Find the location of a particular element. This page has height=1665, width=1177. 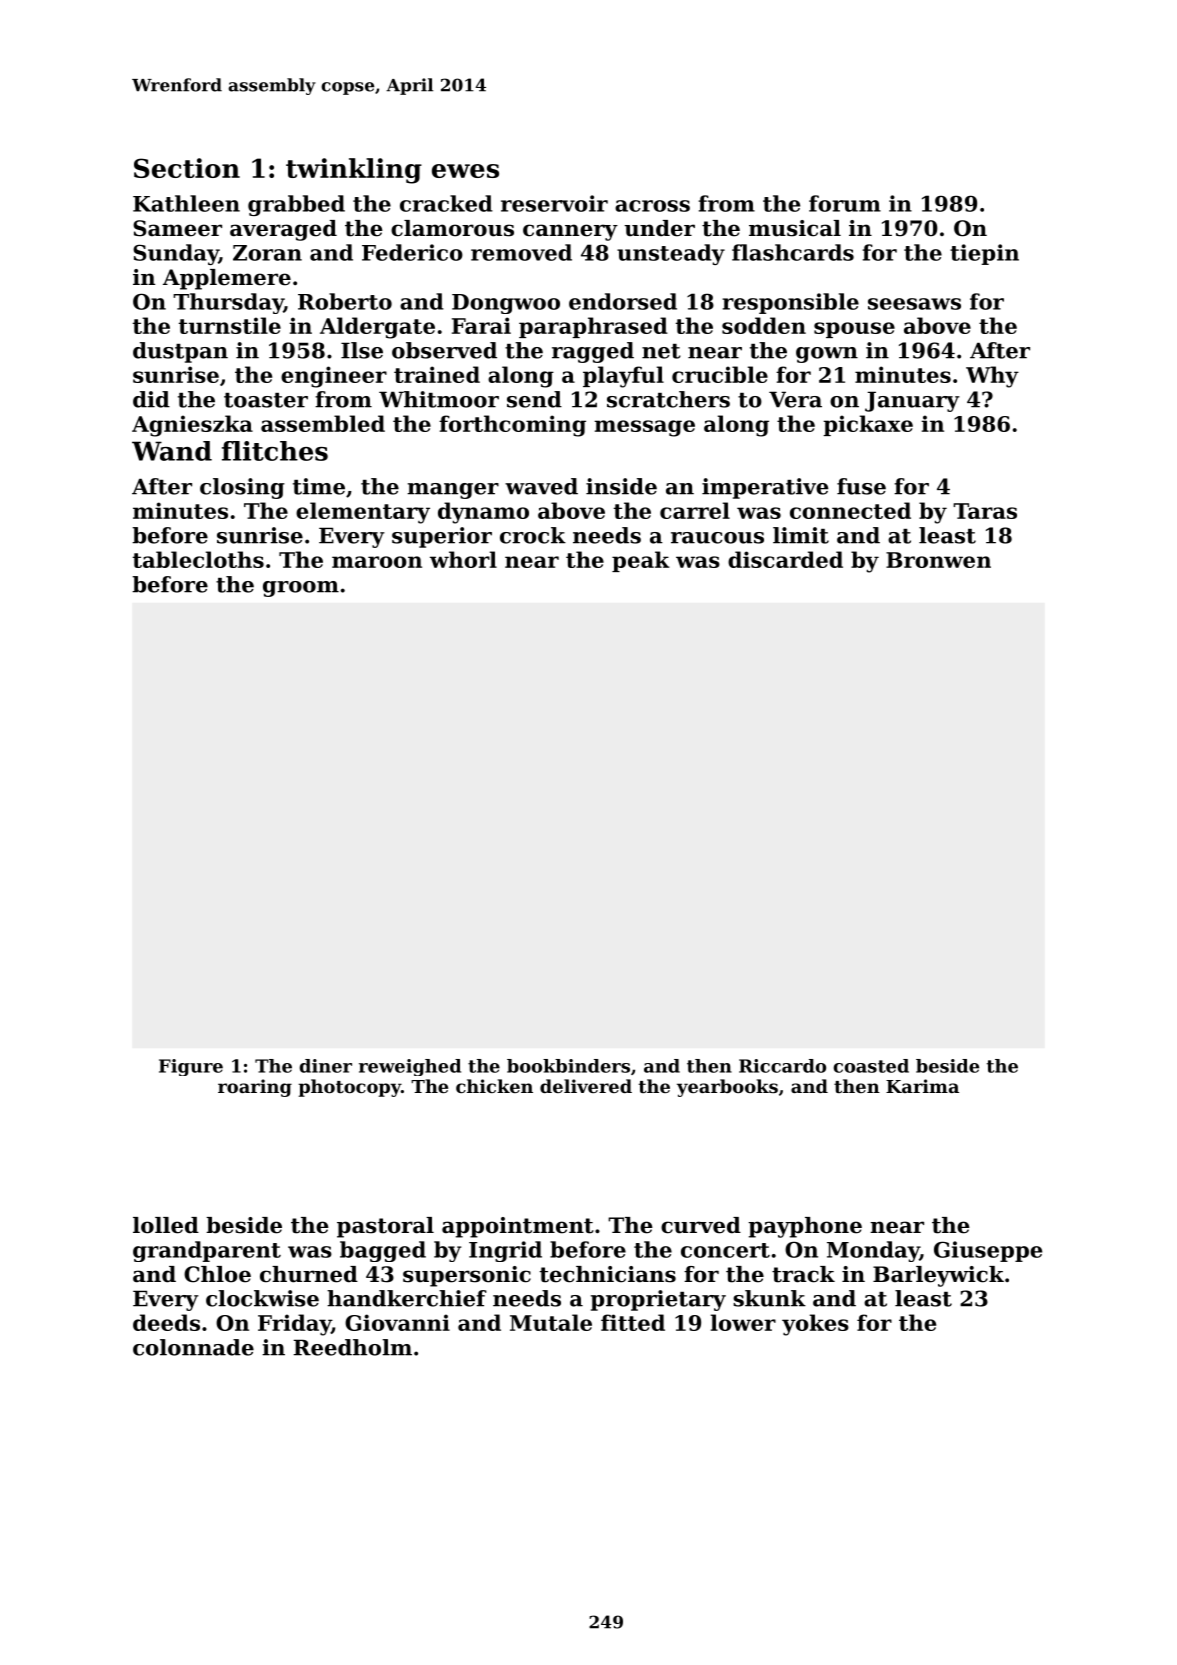

ewes is located at coordinates (465, 171).
